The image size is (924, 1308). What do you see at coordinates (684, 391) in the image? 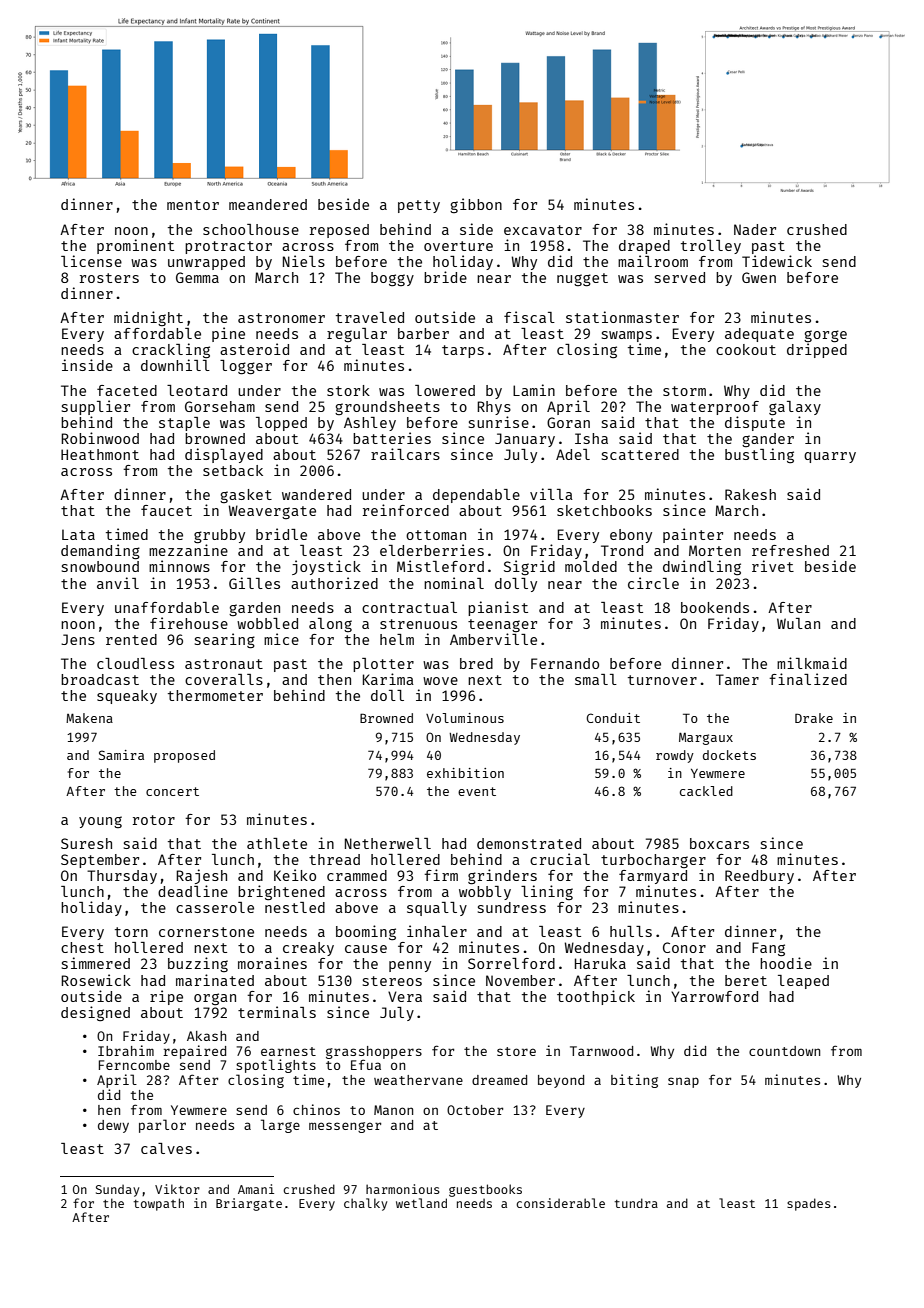
I see `storm` at bounding box center [684, 391].
